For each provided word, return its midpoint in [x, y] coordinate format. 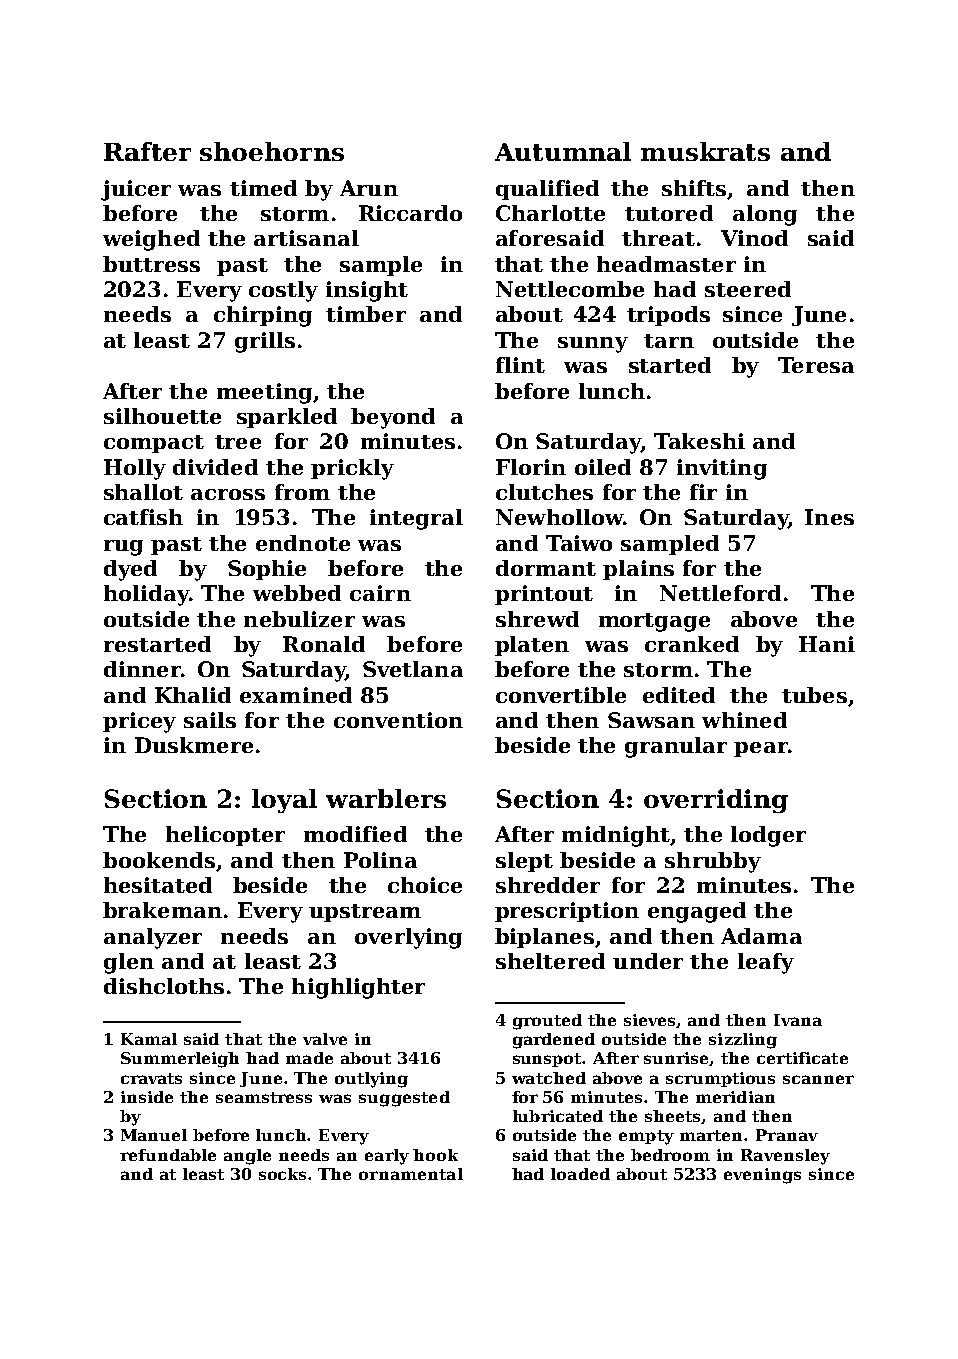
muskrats [705, 151]
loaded [580, 1174]
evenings [762, 1176]
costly [283, 291]
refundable [168, 1155]
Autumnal [563, 151]
